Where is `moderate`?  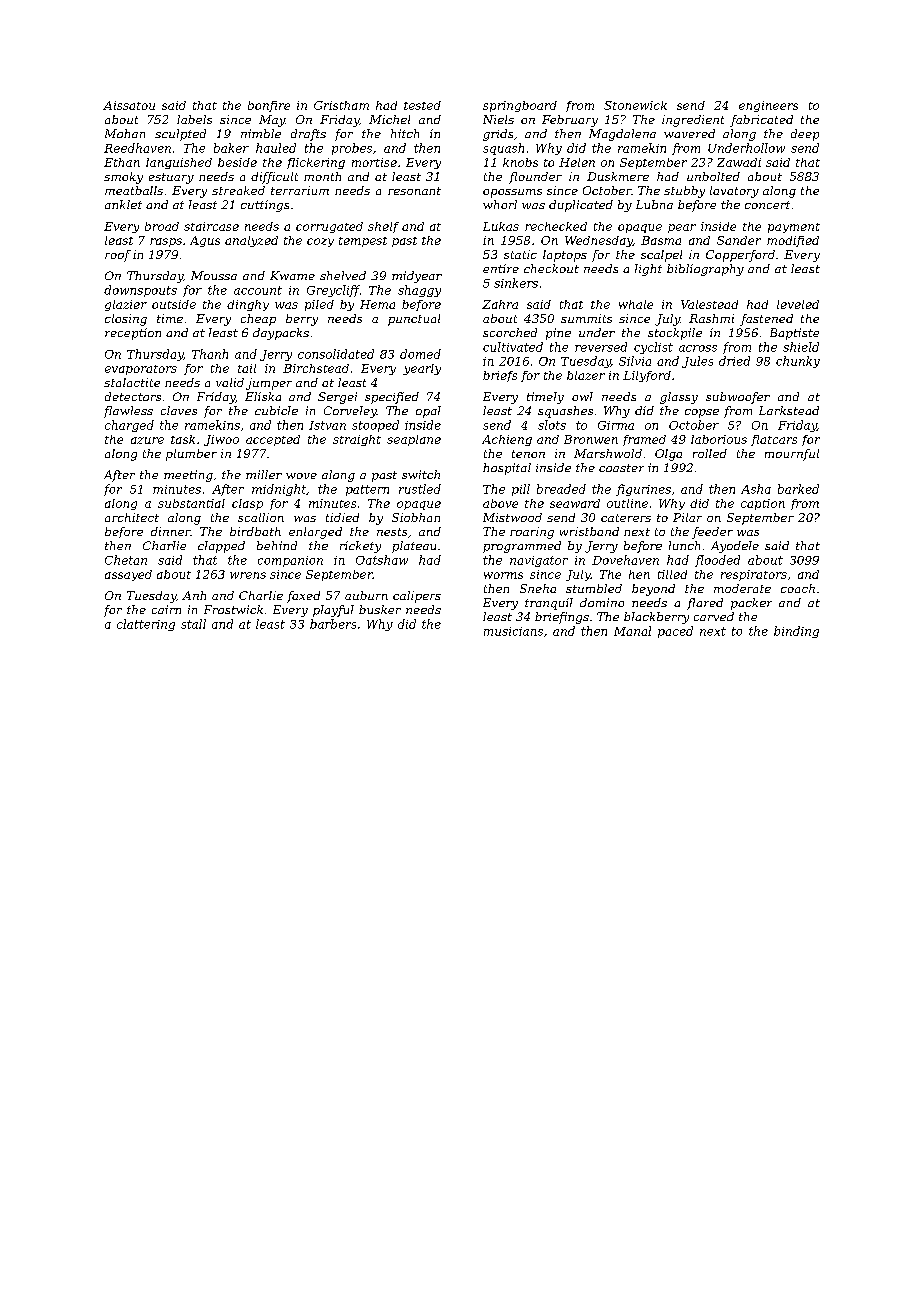 moderate is located at coordinates (742, 588).
